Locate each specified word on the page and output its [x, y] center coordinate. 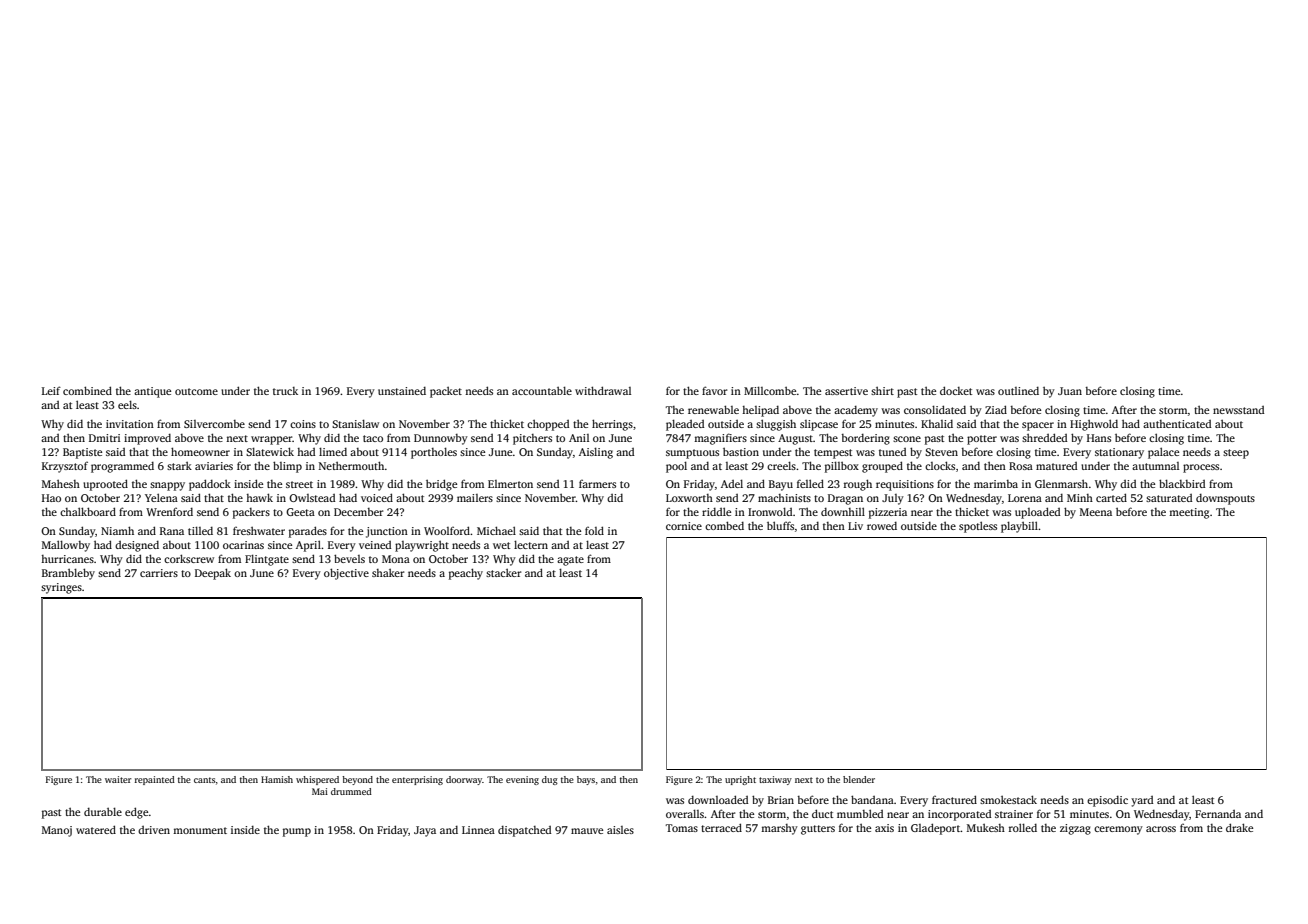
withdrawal [603, 390]
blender [859, 779]
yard [1142, 801]
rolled [1023, 827]
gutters [818, 830]
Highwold [1094, 425]
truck [285, 391]
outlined [1018, 391]
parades [308, 532]
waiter [118, 779]
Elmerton [510, 484]
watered [96, 829]
